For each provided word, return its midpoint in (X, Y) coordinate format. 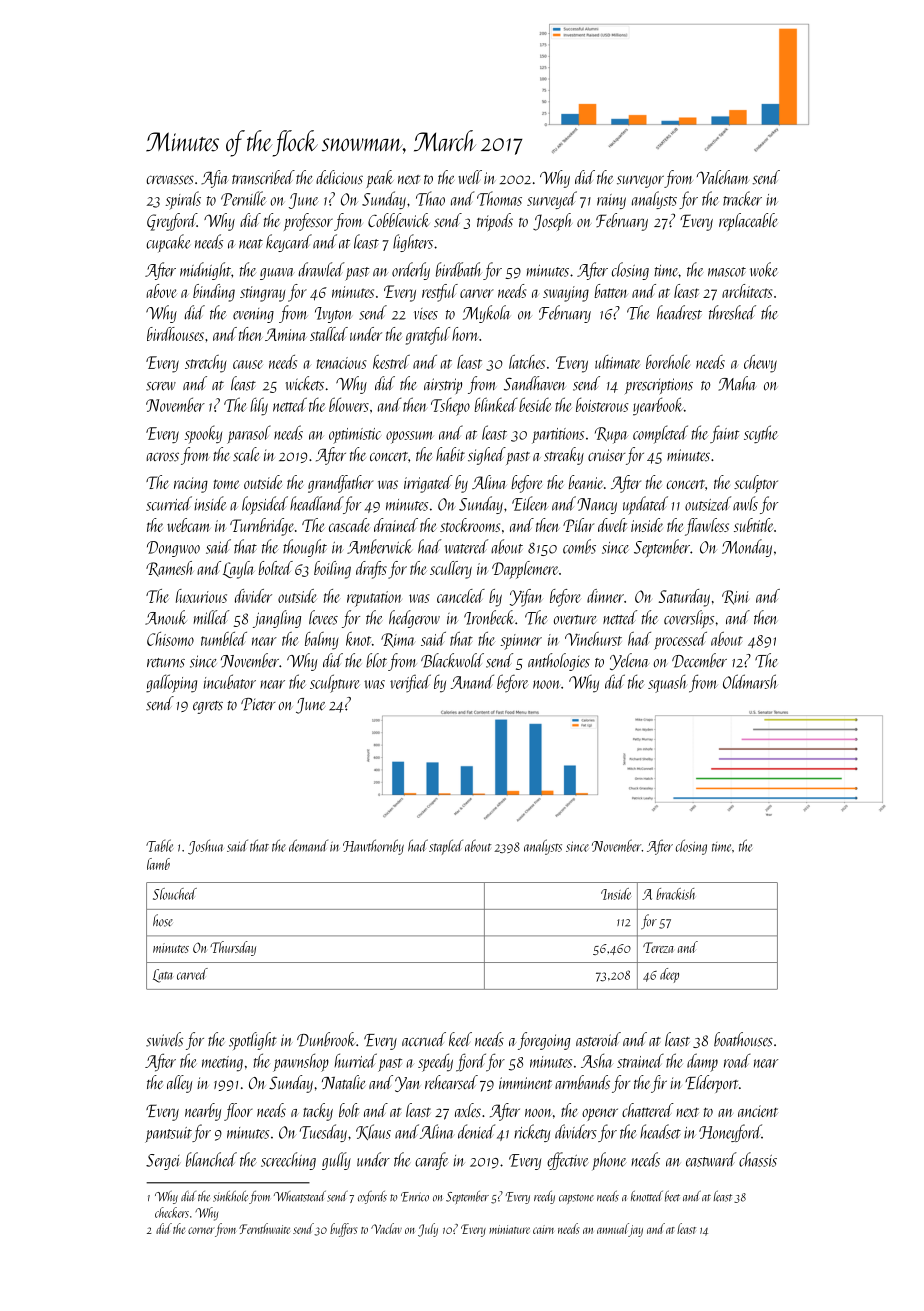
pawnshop (301, 1062)
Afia (215, 179)
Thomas (499, 198)
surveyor (640, 181)
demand (308, 845)
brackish (675, 894)
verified (410, 683)
